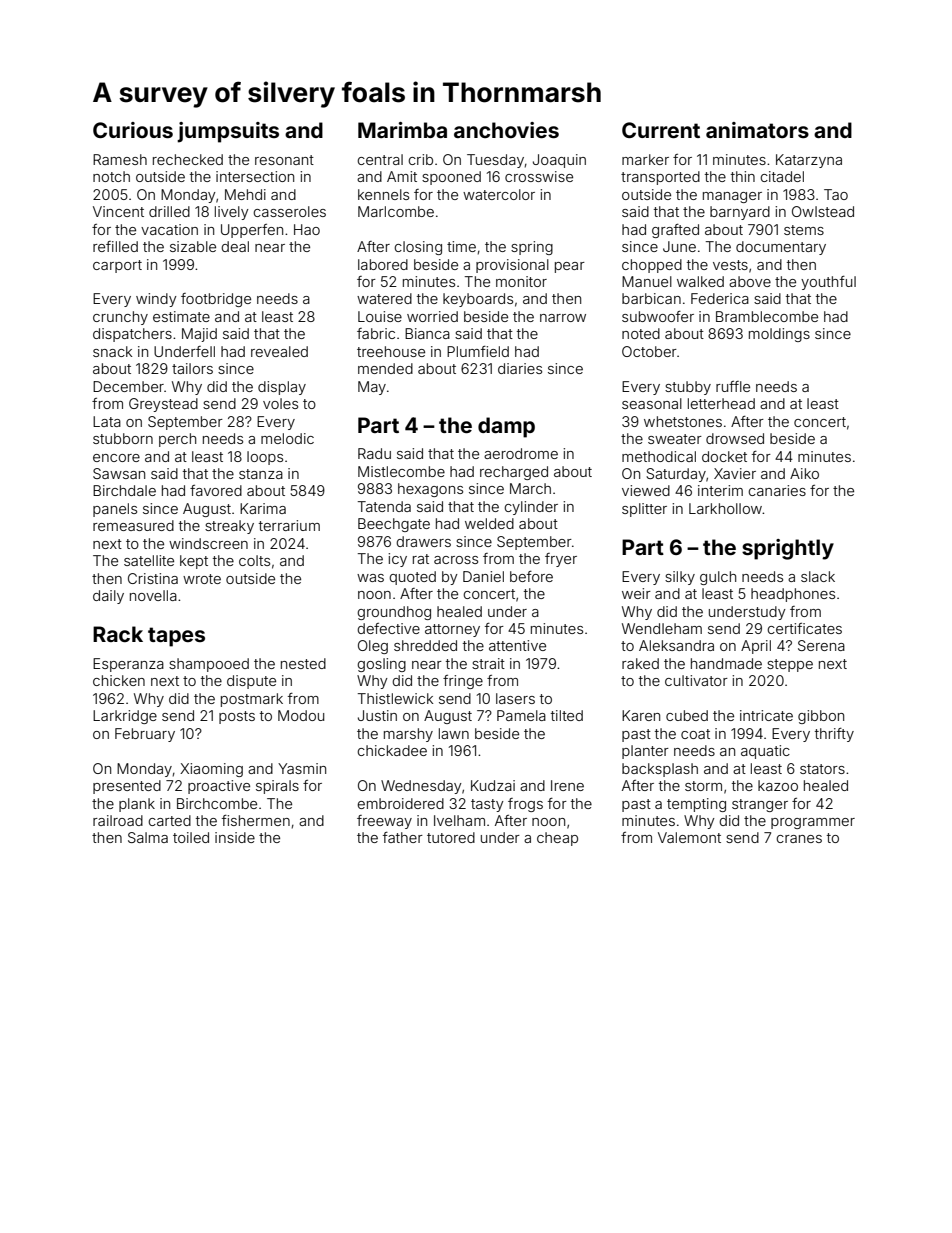  What do you see at coordinates (108, 597) in the screenshot?
I see `daily` at bounding box center [108, 597].
